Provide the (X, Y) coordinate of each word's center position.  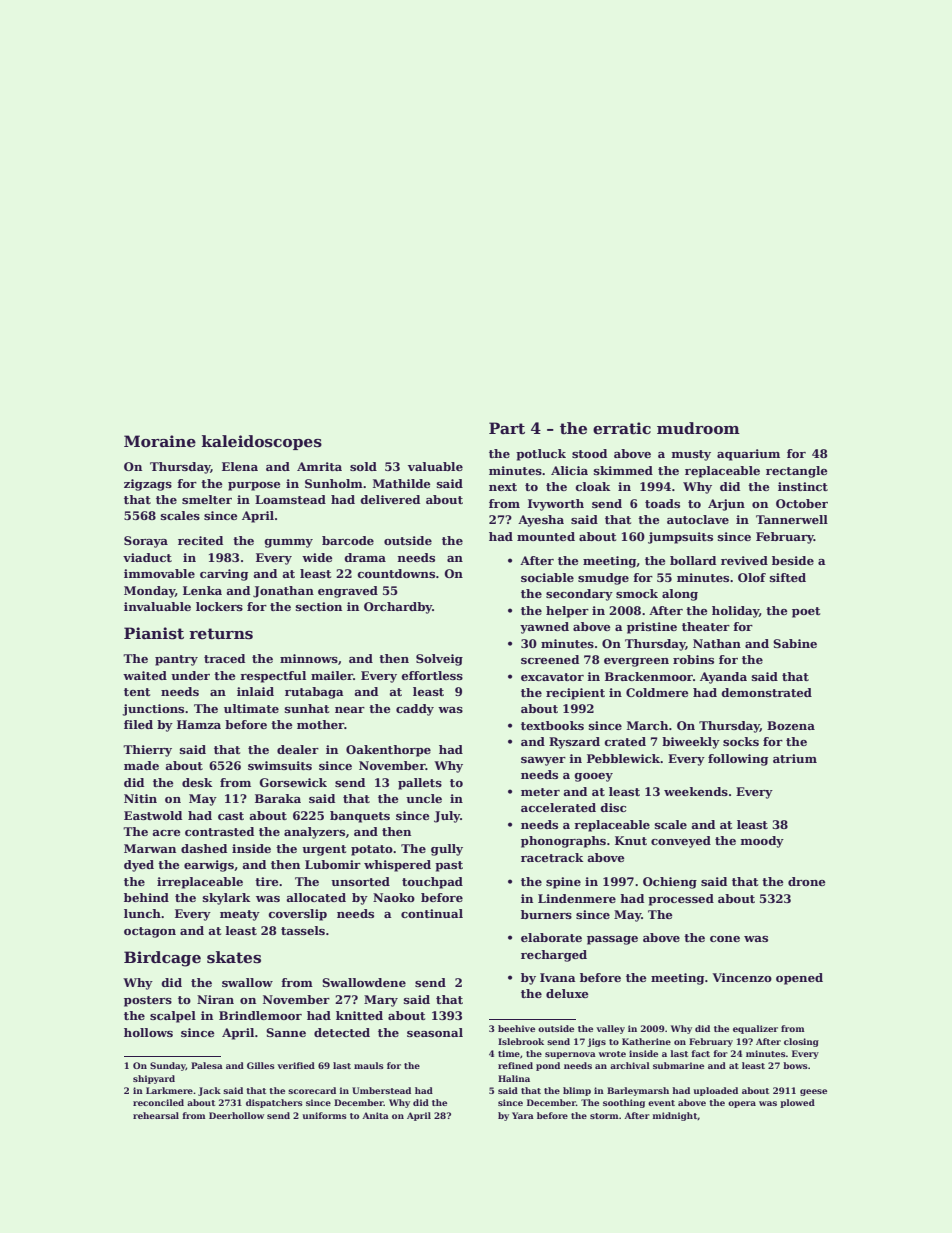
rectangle (796, 472)
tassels (303, 930)
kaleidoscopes (262, 442)
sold (363, 466)
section (319, 606)
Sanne (286, 1032)
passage (612, 940)
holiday (735, 612)
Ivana (558, 977)
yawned (544, 628)
